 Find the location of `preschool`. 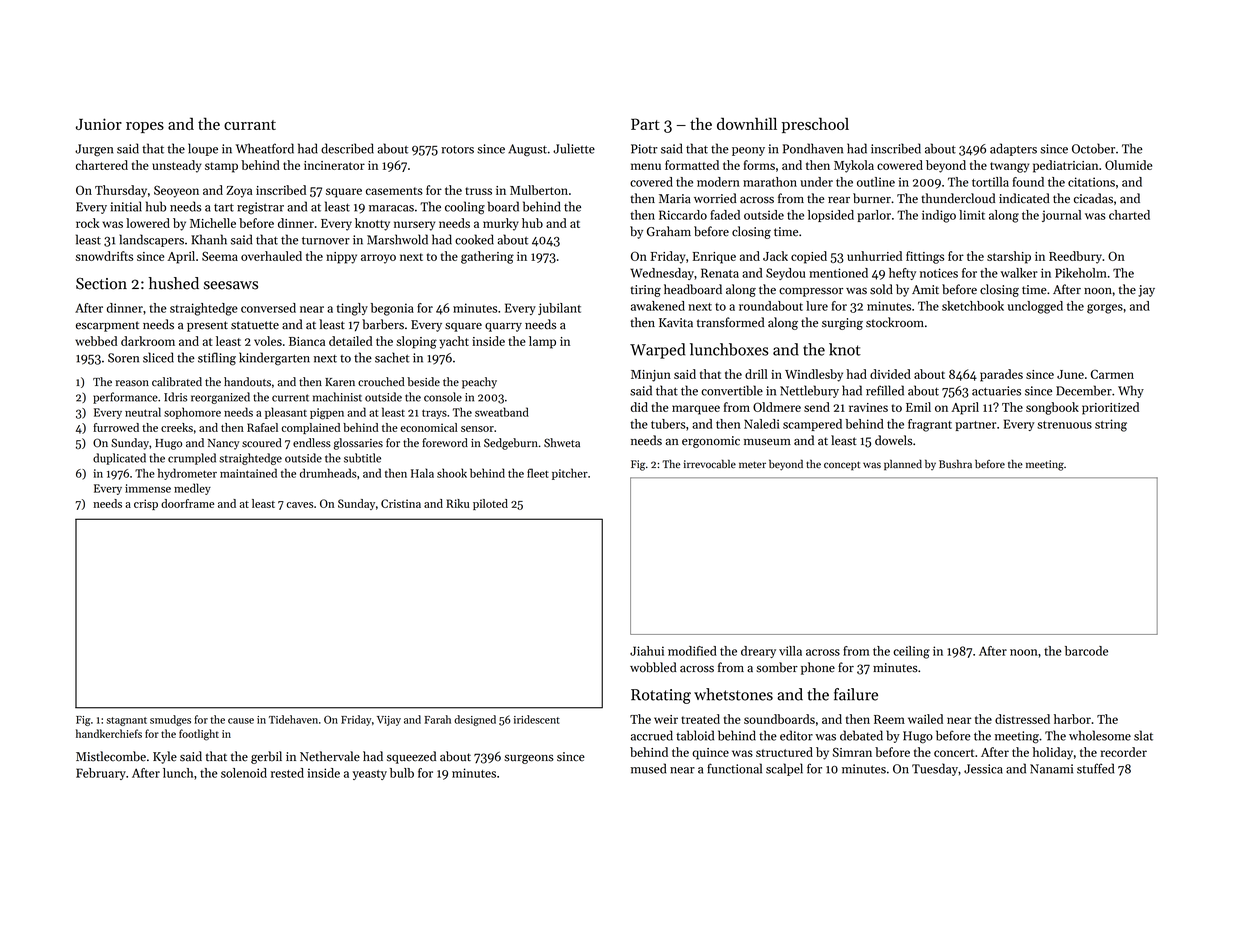

preschool is located at coordinates (815, 125).
